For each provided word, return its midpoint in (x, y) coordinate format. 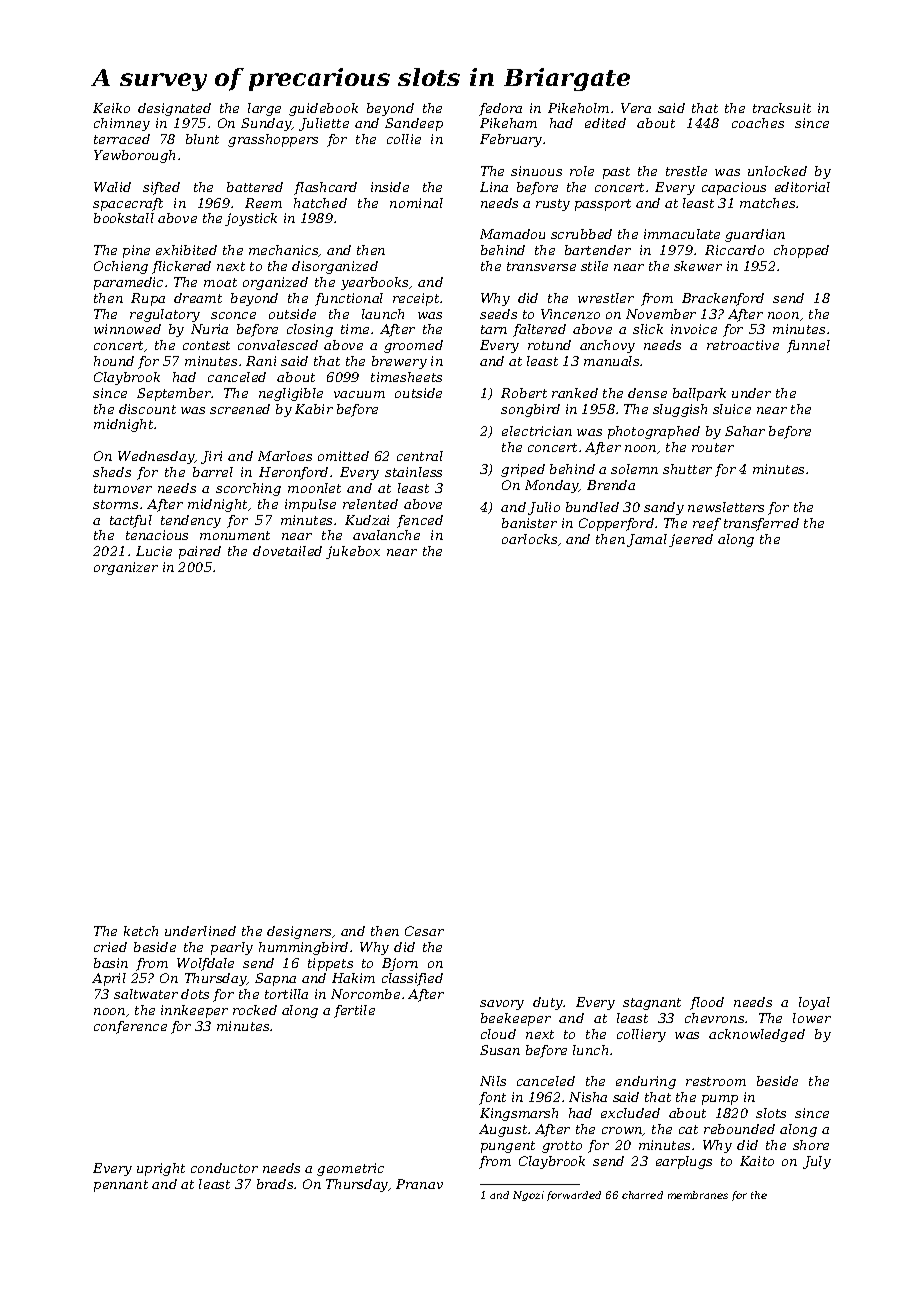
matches (767, 203)
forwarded (574, 1196)
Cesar (424, 931)
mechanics (284, 251)
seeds (498, 314)
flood (707, 1003)
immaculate (682, 234)
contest (206, 345)
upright (161, 1169)
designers (299, 932)
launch (383, 314)
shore (811, 1145)
